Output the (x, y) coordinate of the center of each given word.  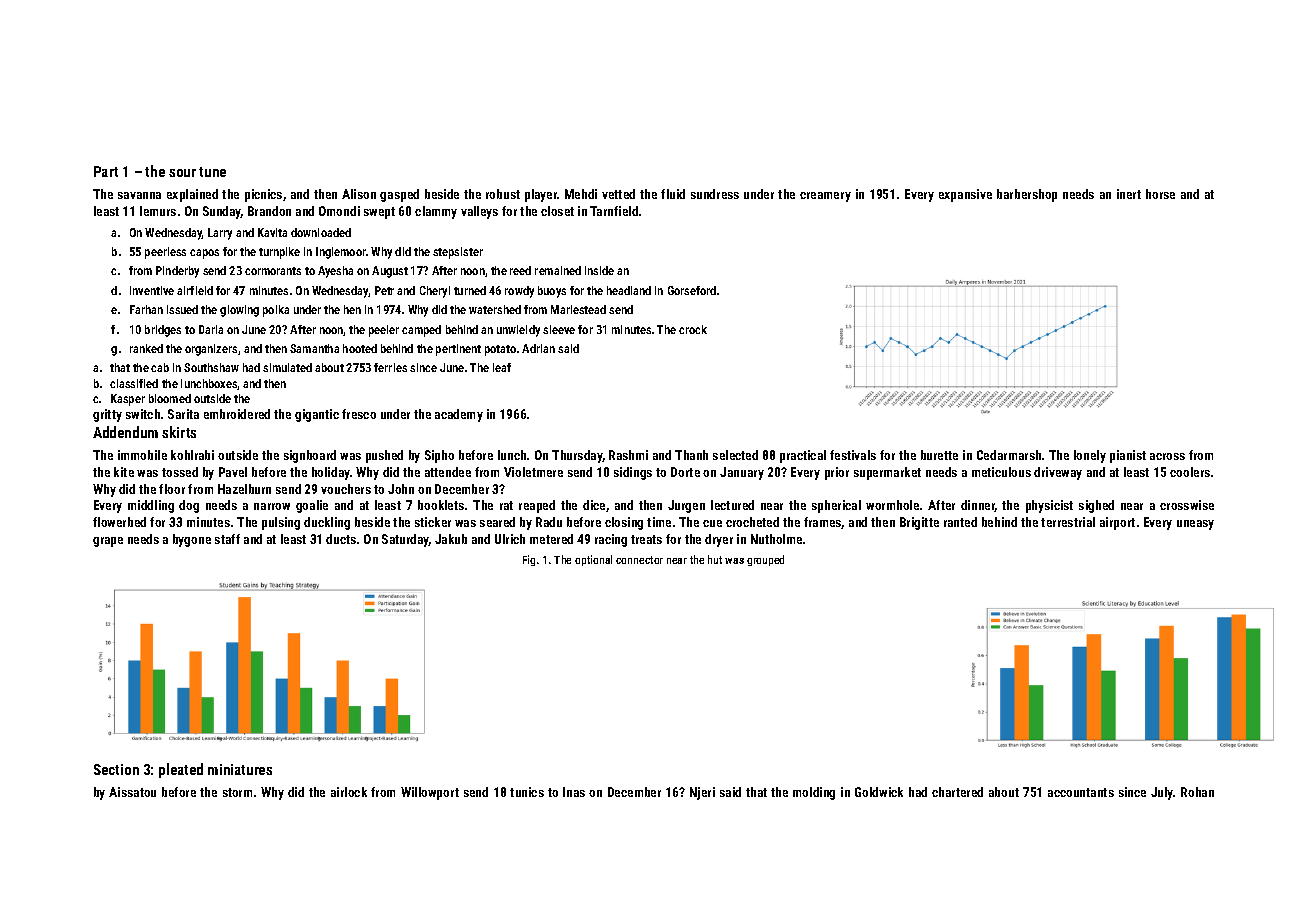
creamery (825, 197)
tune (212, 172)
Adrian (538, 348)
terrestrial (1068, 522)
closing (624, 523)
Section (116, 769)
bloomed (170, 398)
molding (814, 793)
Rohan (1197, 792)
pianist (1128, 456)
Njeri (702, 793)
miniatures (240, 769)
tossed (180, 472)
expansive (965, 195)
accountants (1081, 792)
